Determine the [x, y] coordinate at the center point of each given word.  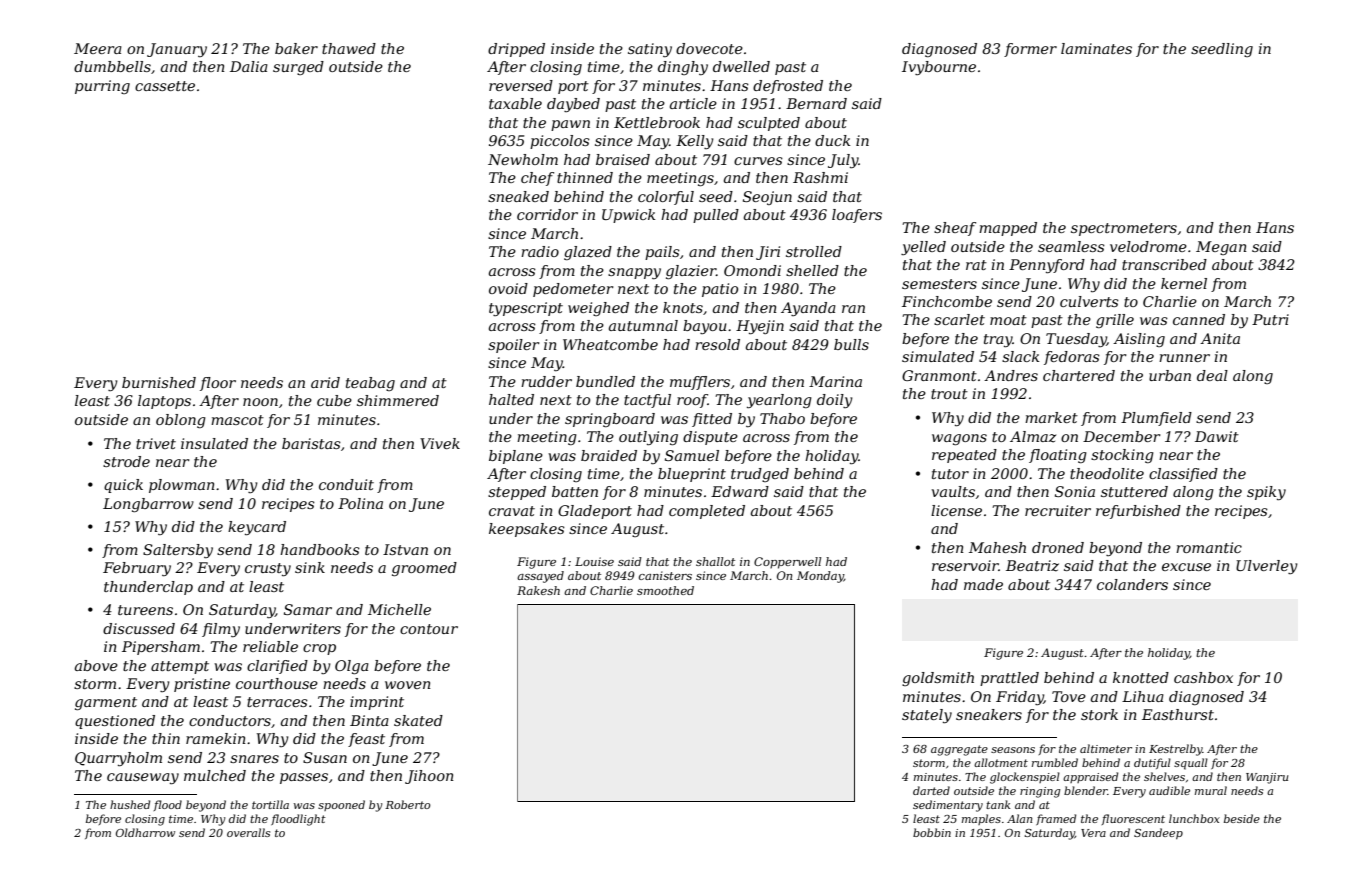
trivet [156, 443]
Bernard [816, 103]
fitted [712, 420]
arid [325, 382]
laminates [1096, 48]
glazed [588, 253]
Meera [98, 48]
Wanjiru [1267, 778]
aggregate [959, 750]
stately [927, 716]
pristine [202, 685]
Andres [1011, 375]
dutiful [1152, 763]
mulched [215, 775]
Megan [1221, 248]
